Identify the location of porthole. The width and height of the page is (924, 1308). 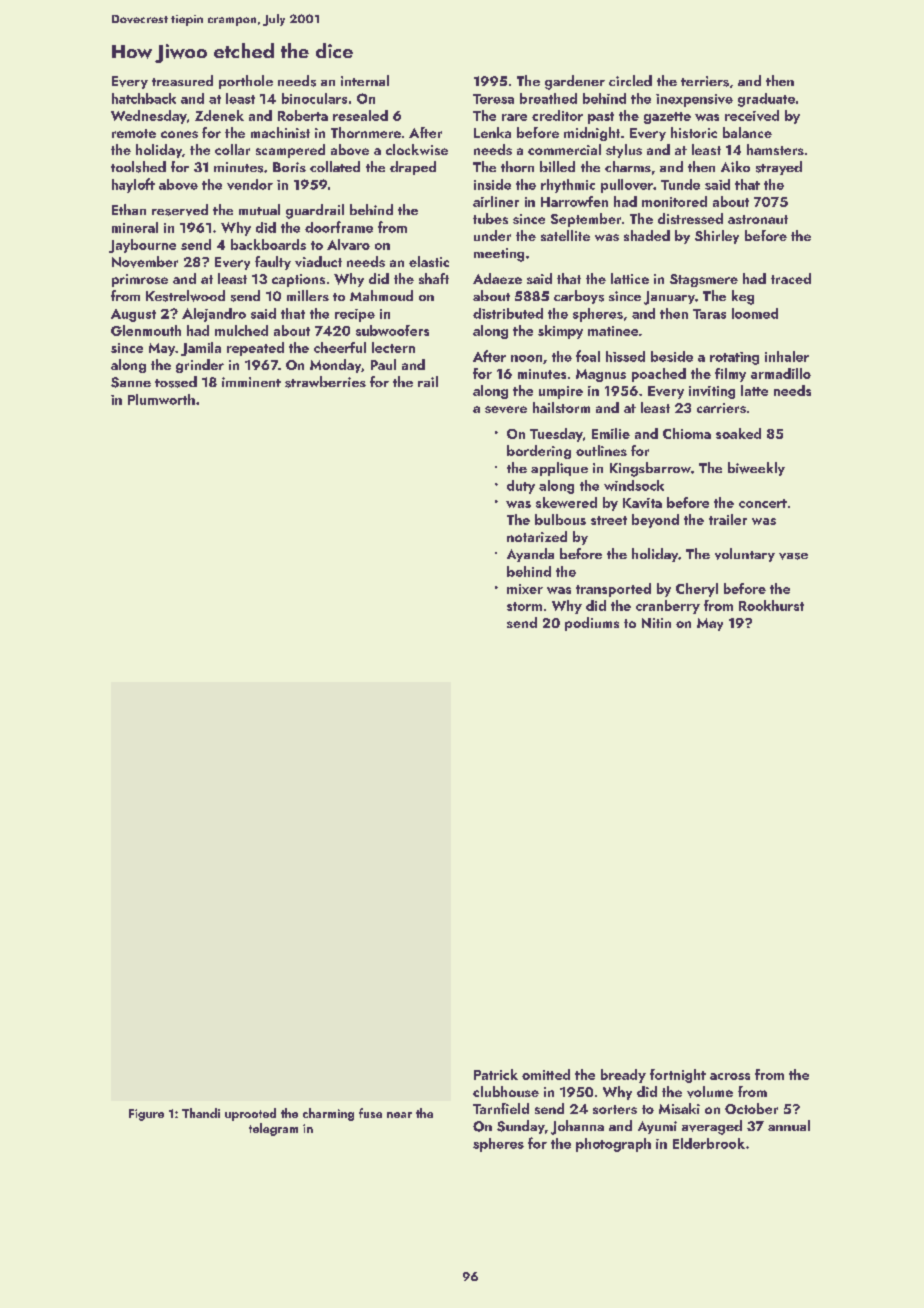
(246, 82).
